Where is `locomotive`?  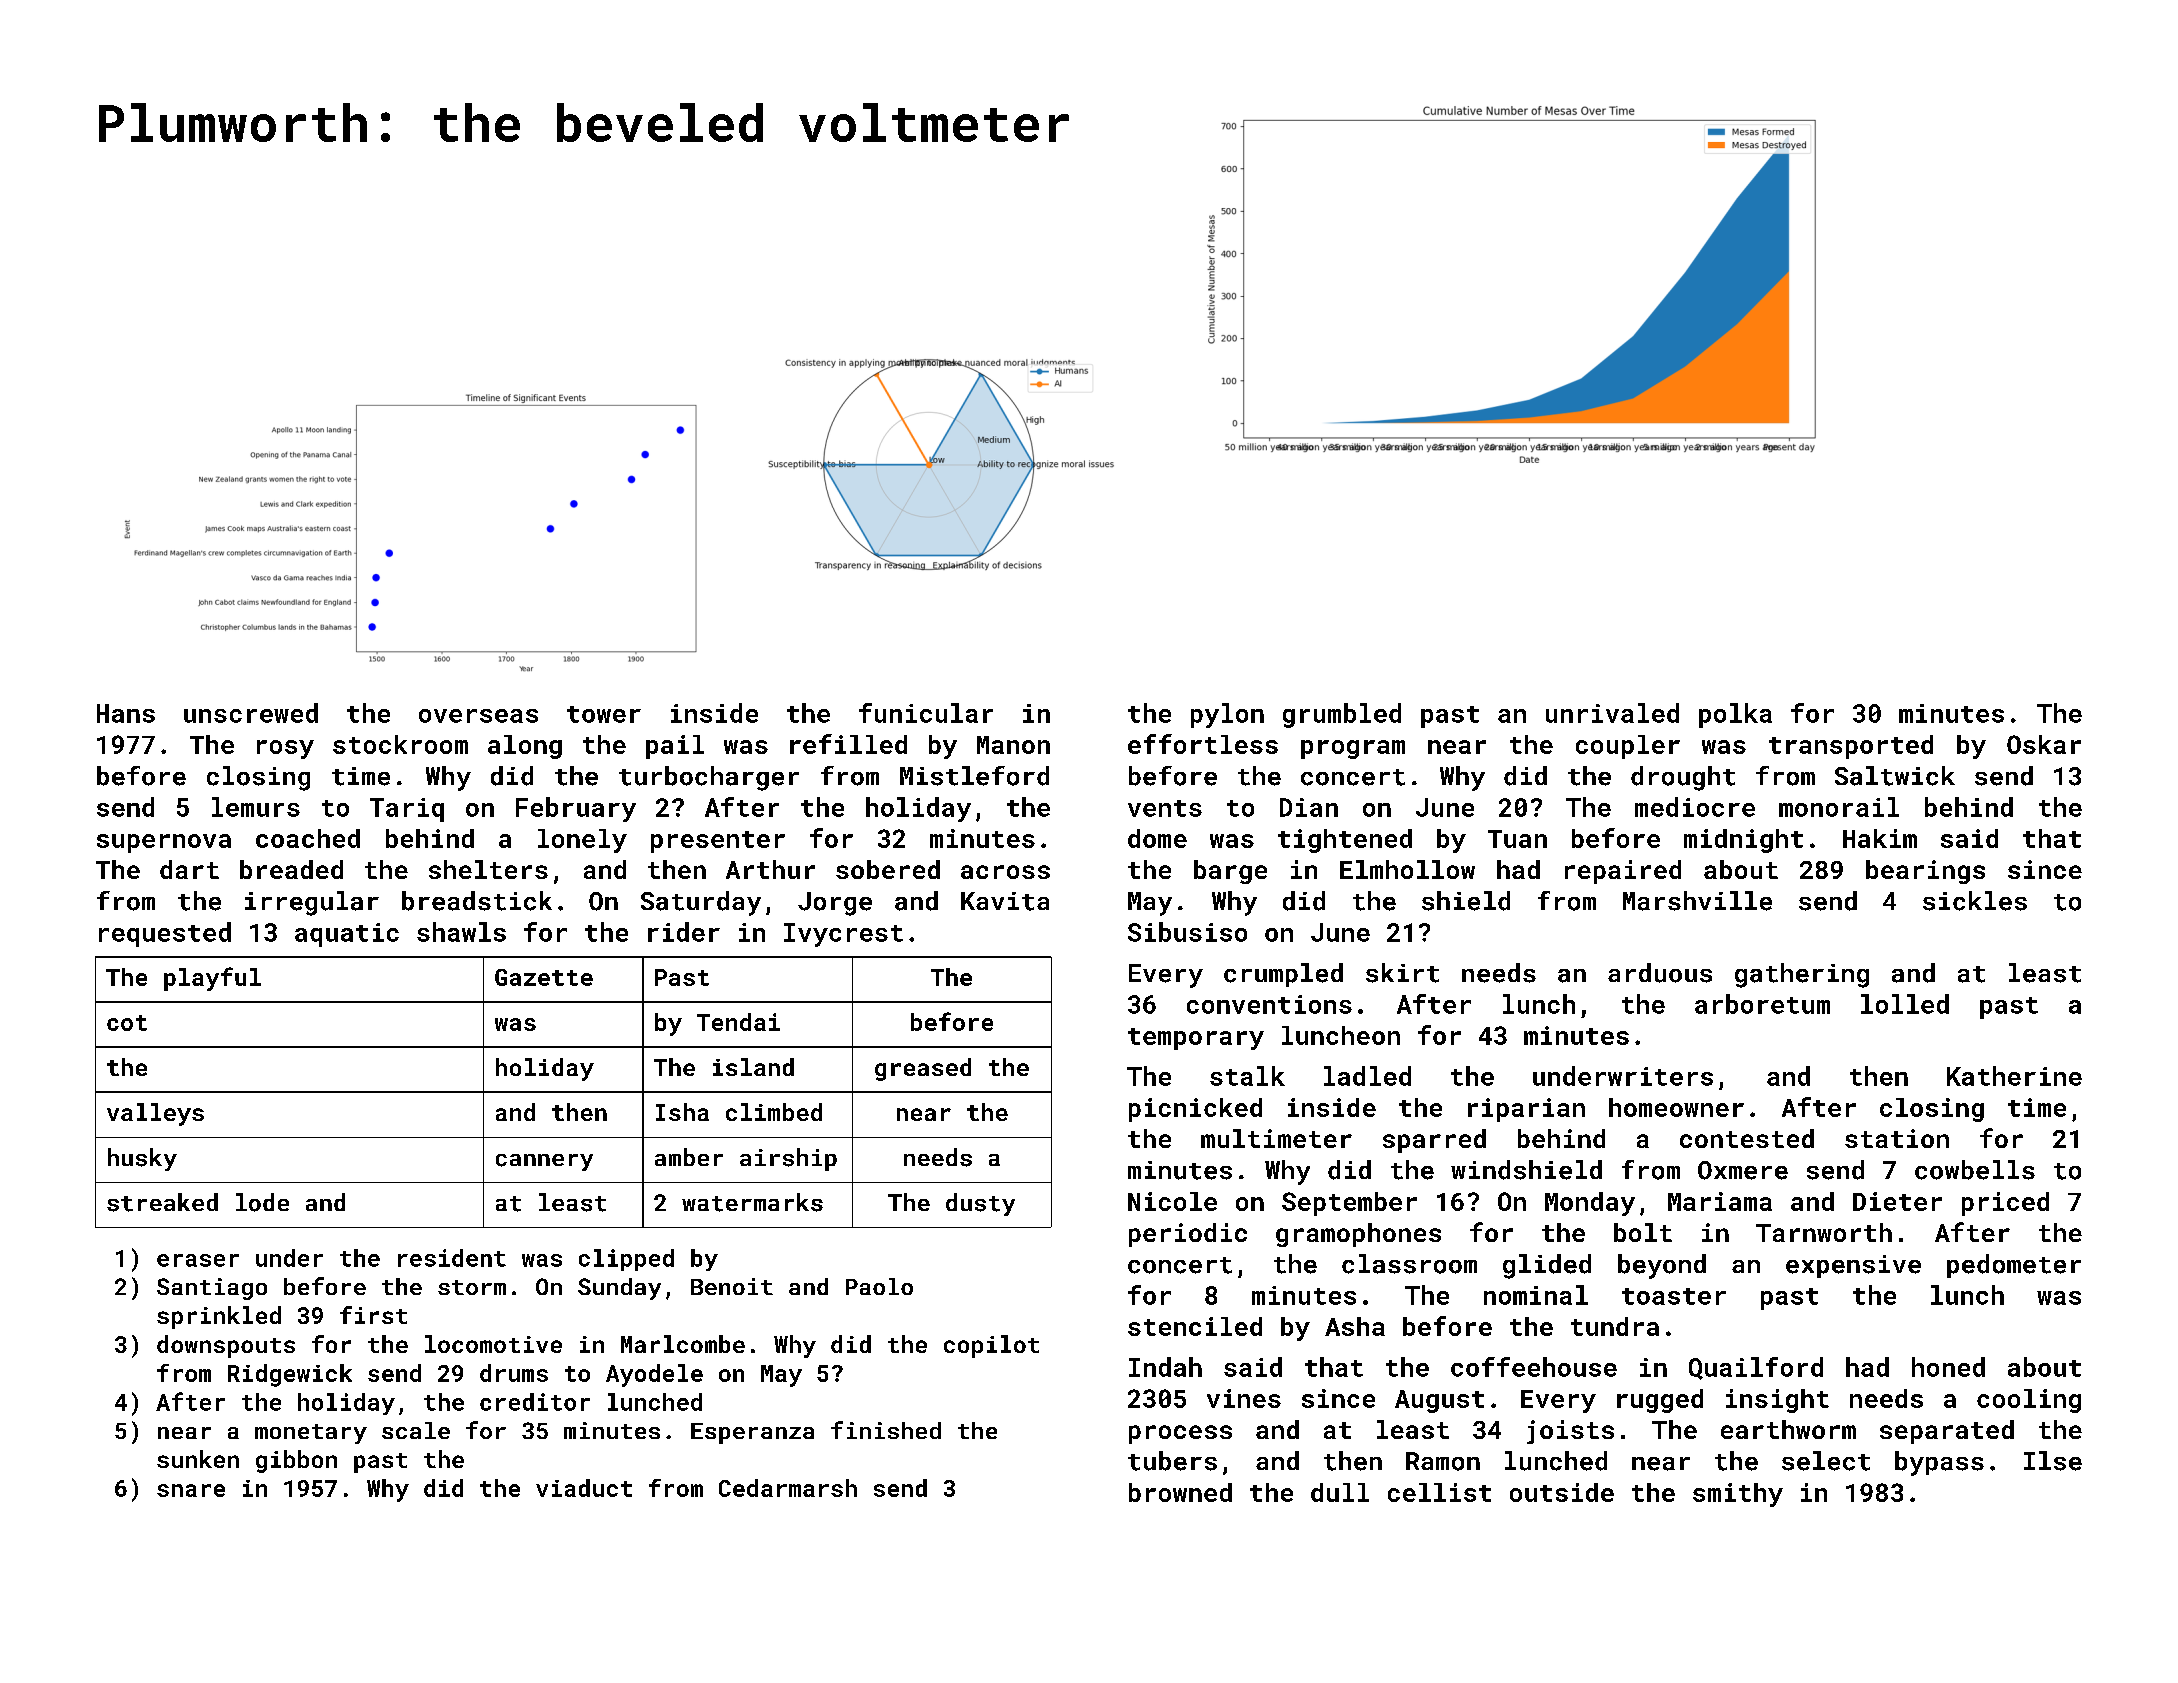
locomotive is located at coordinates (493, 1344).
